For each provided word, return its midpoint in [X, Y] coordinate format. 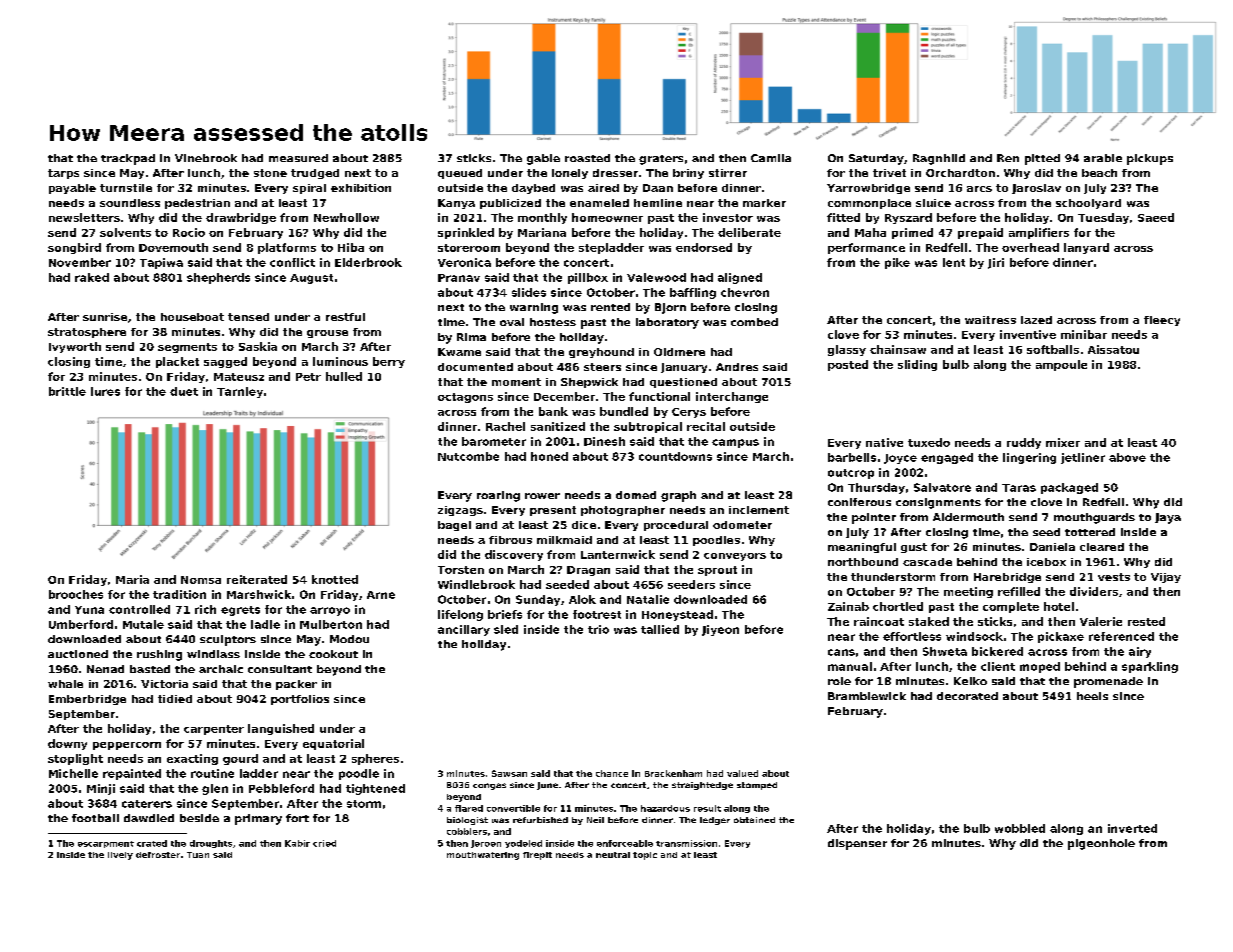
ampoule [1061, 365]
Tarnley [240, 392]
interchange [732, 397]
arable [1103, 158]
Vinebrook [206, 158]
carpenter [214, 730]
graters [661, 160]
